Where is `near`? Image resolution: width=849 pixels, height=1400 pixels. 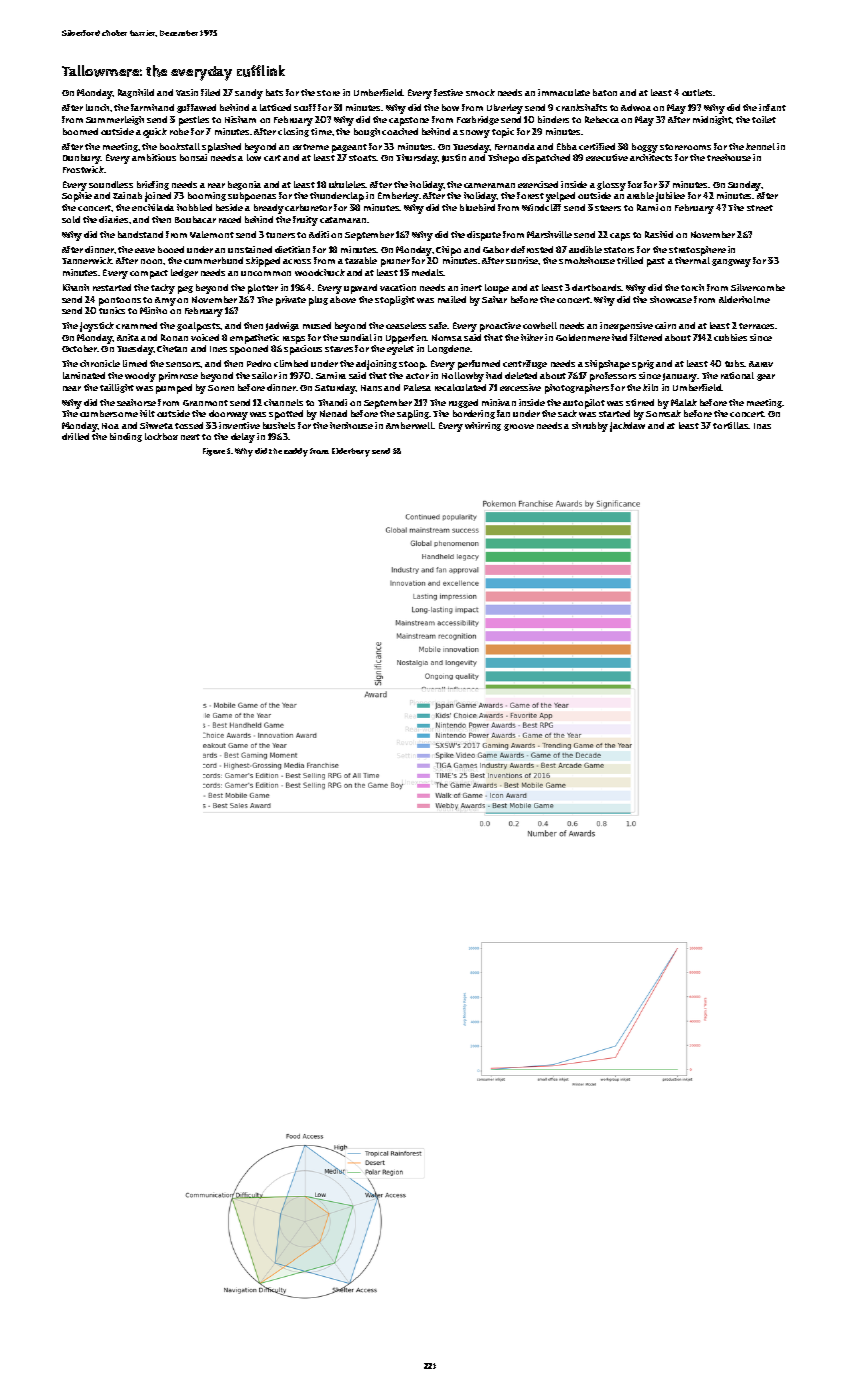 near is located at coordinates (72, 388).
